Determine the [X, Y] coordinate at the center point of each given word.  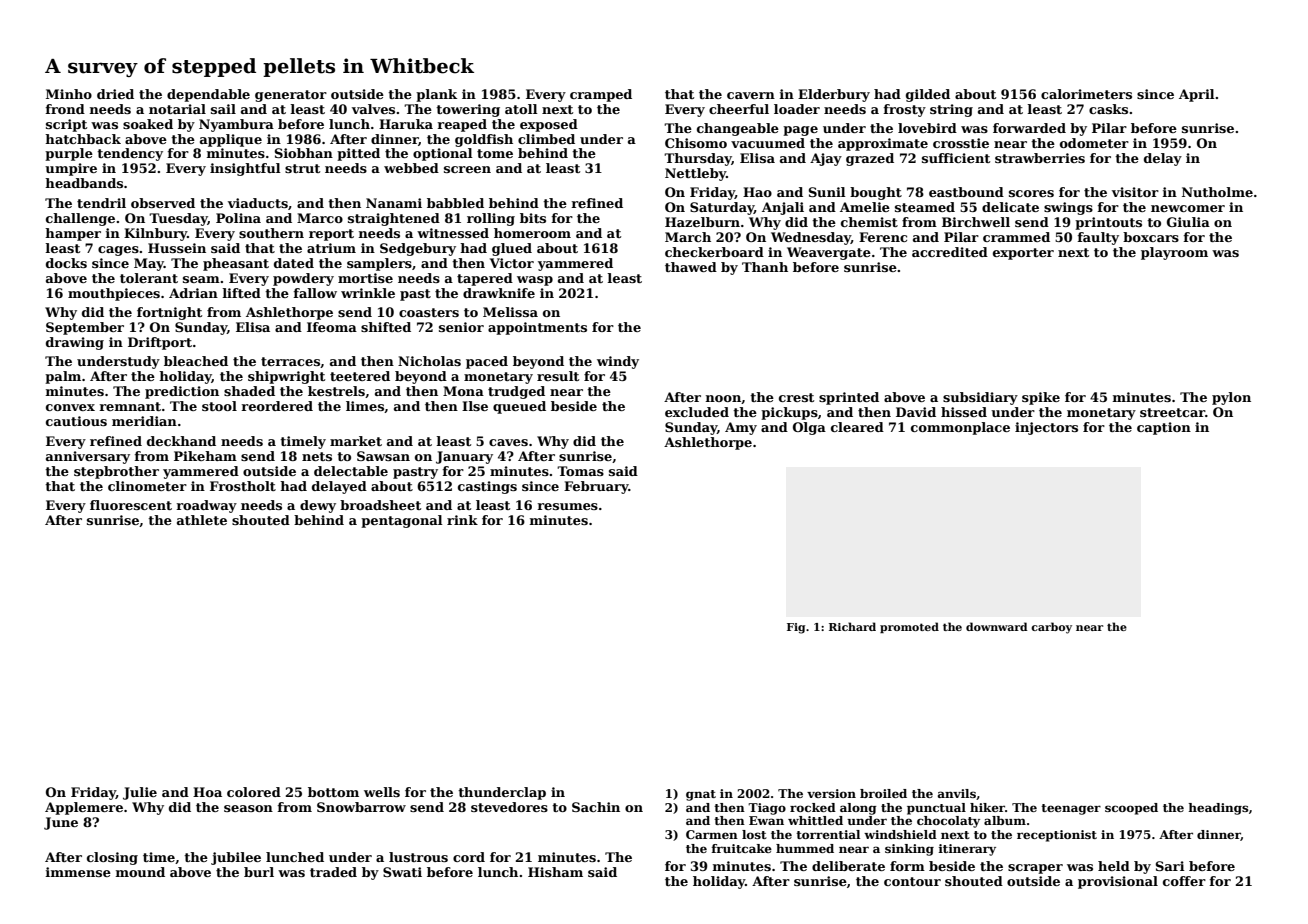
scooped [1131, 809]
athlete [202, 520]
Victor [512, 263]
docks [66, 263]
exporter [1023, 254]
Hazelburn [702, 222]
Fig [796, 628]
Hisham [555, 872]
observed [163, 203]
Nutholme [1217, 192]
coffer [1184, 881]
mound [140, 872]
